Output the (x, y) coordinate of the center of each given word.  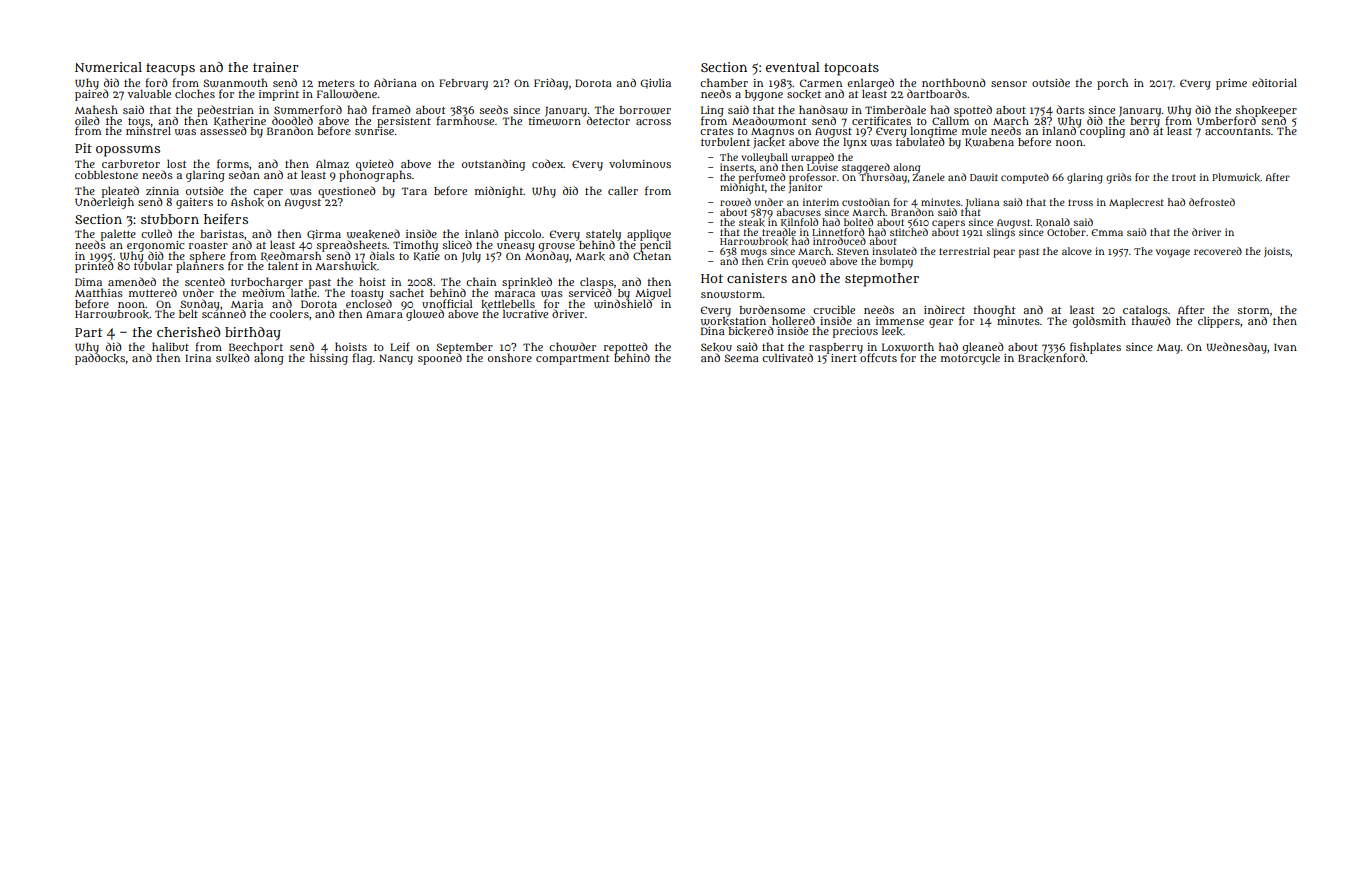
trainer (276, 67)
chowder (572, 347)
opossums (128, 151)
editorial (1274, 82)
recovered (1218, 251)
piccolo (522, 235)
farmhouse (465, 120)
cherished (188, 332)
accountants (1238, 131)
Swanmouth (235, 83)
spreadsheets (352, 245)
